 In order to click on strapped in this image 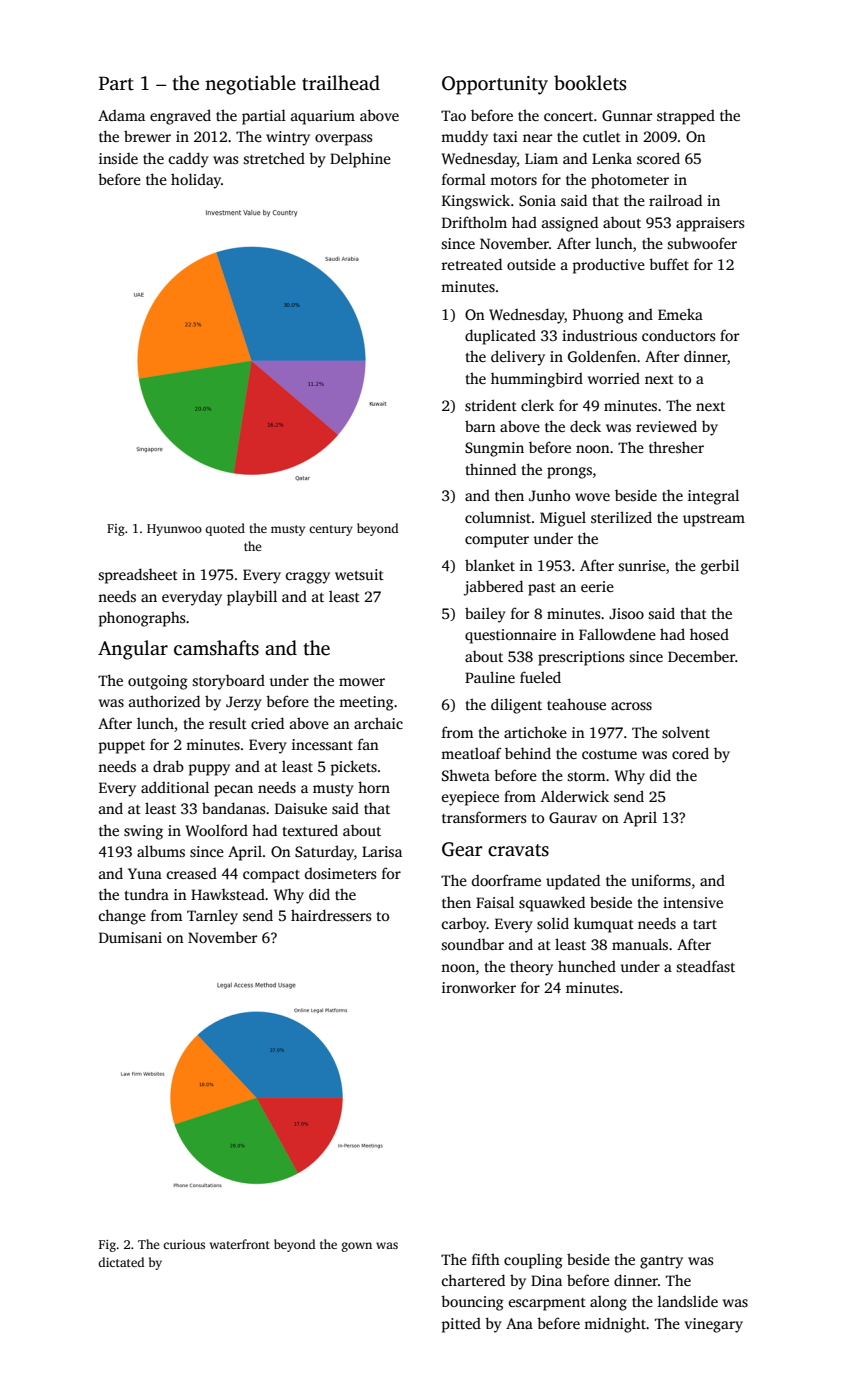, I will do `click(686, 117)`.
